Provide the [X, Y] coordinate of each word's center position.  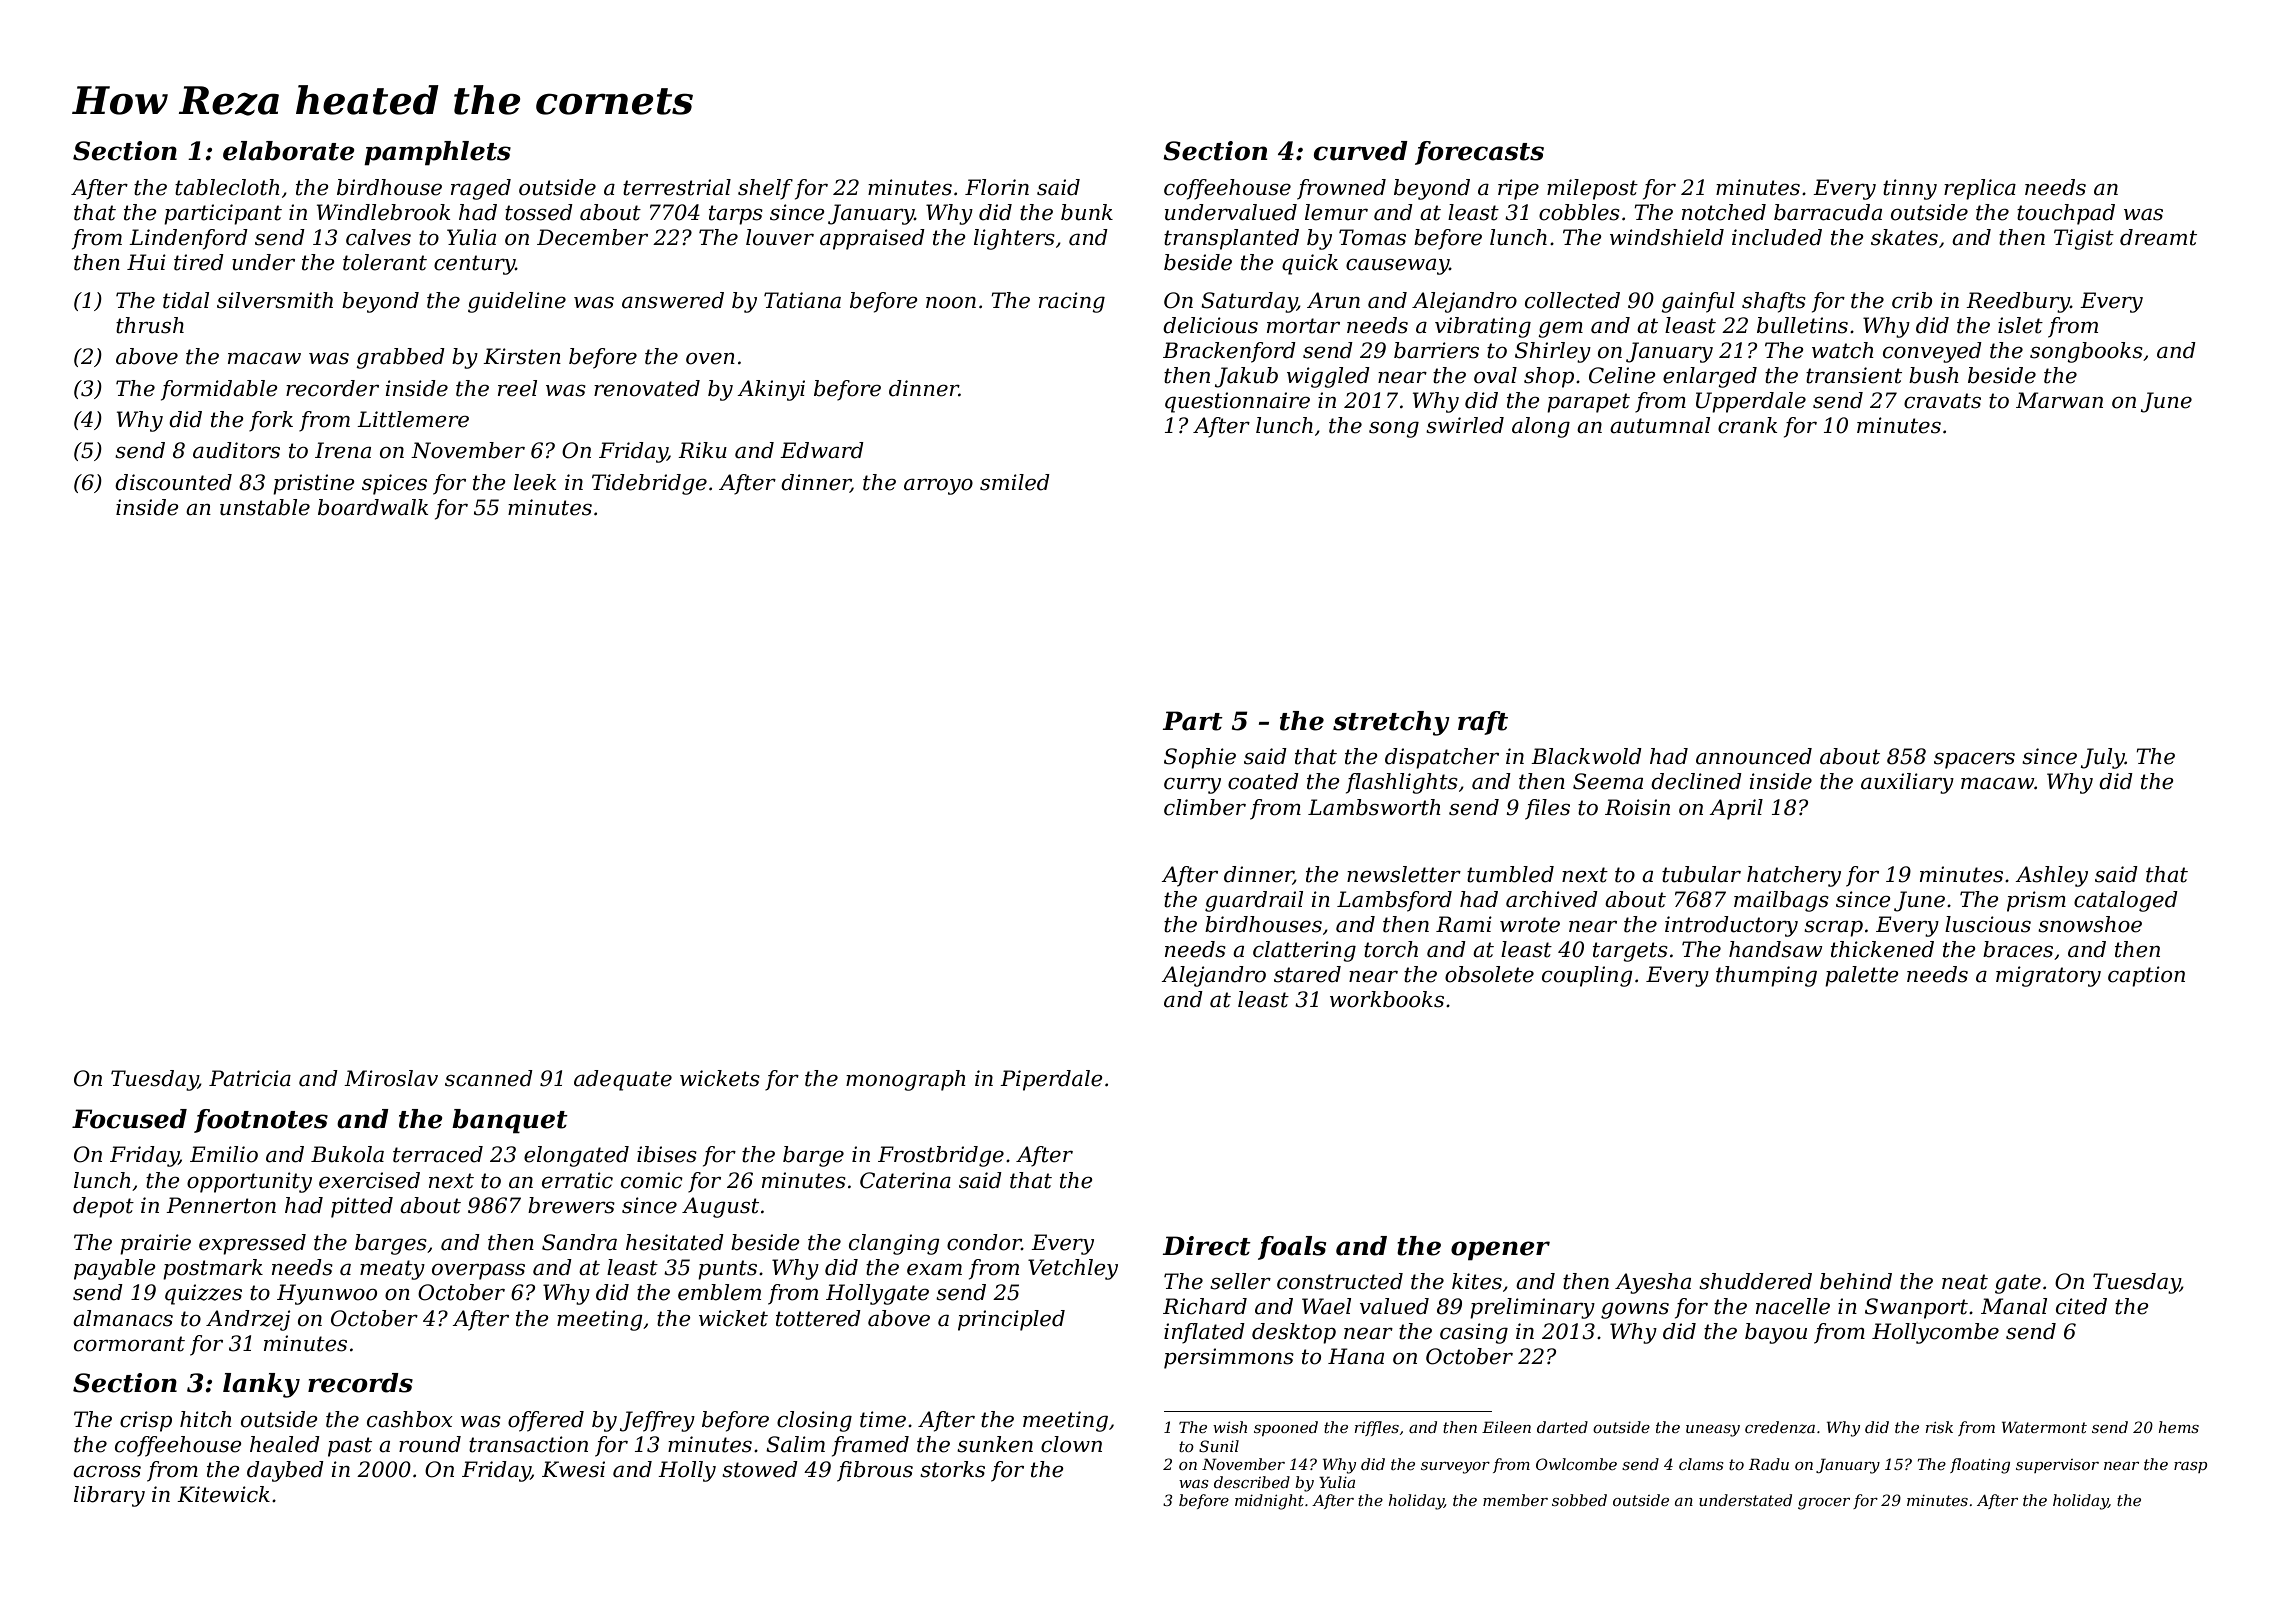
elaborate [289, 151]
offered [546, 1421]
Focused [129, 1119]
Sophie [1200, 758]
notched [1724, 212]
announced [1754, 756]
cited [2081, 1306]
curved [1361, 151]
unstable [265, 507]
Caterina [905, 1180]
